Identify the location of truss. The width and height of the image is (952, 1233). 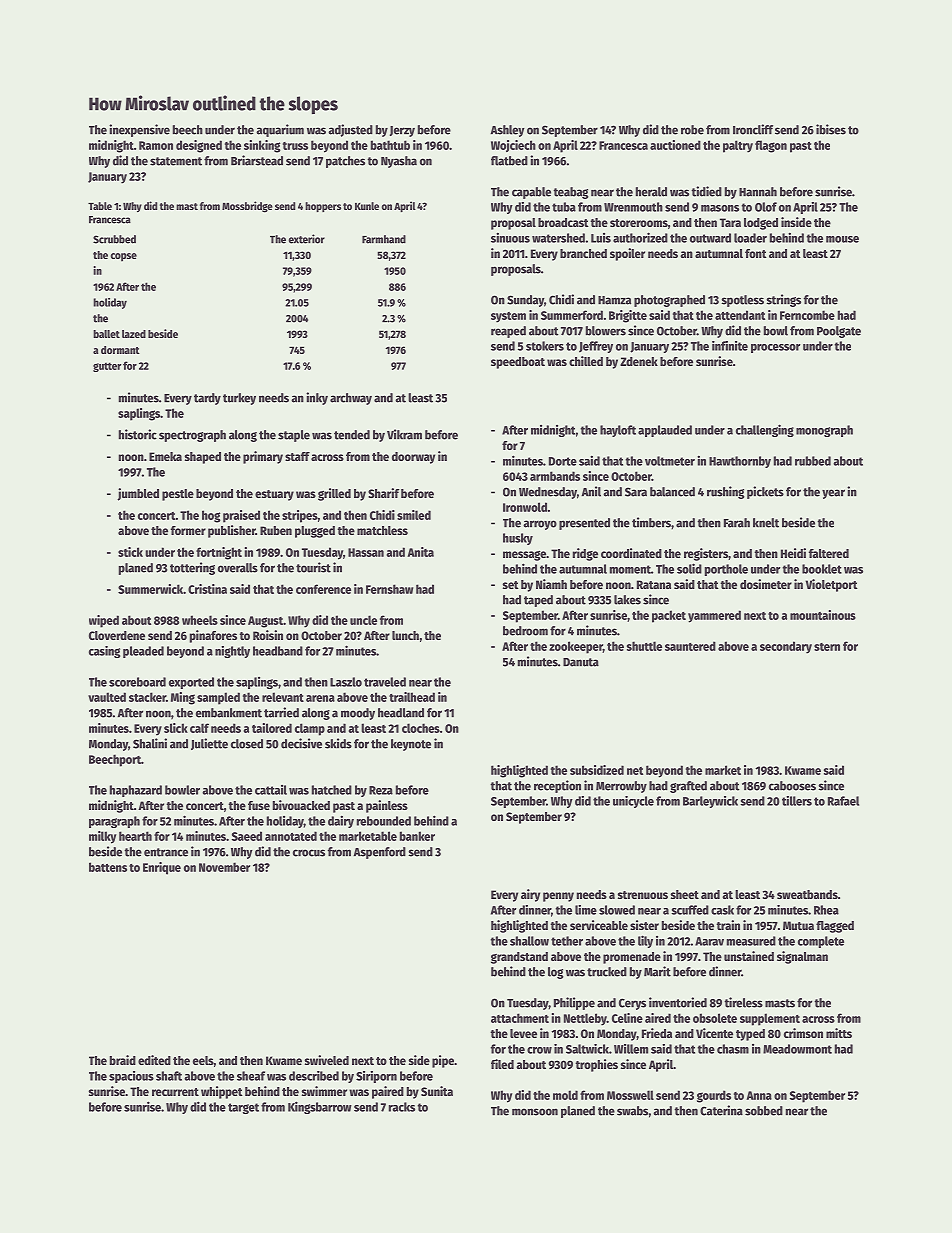
(295, 146).
